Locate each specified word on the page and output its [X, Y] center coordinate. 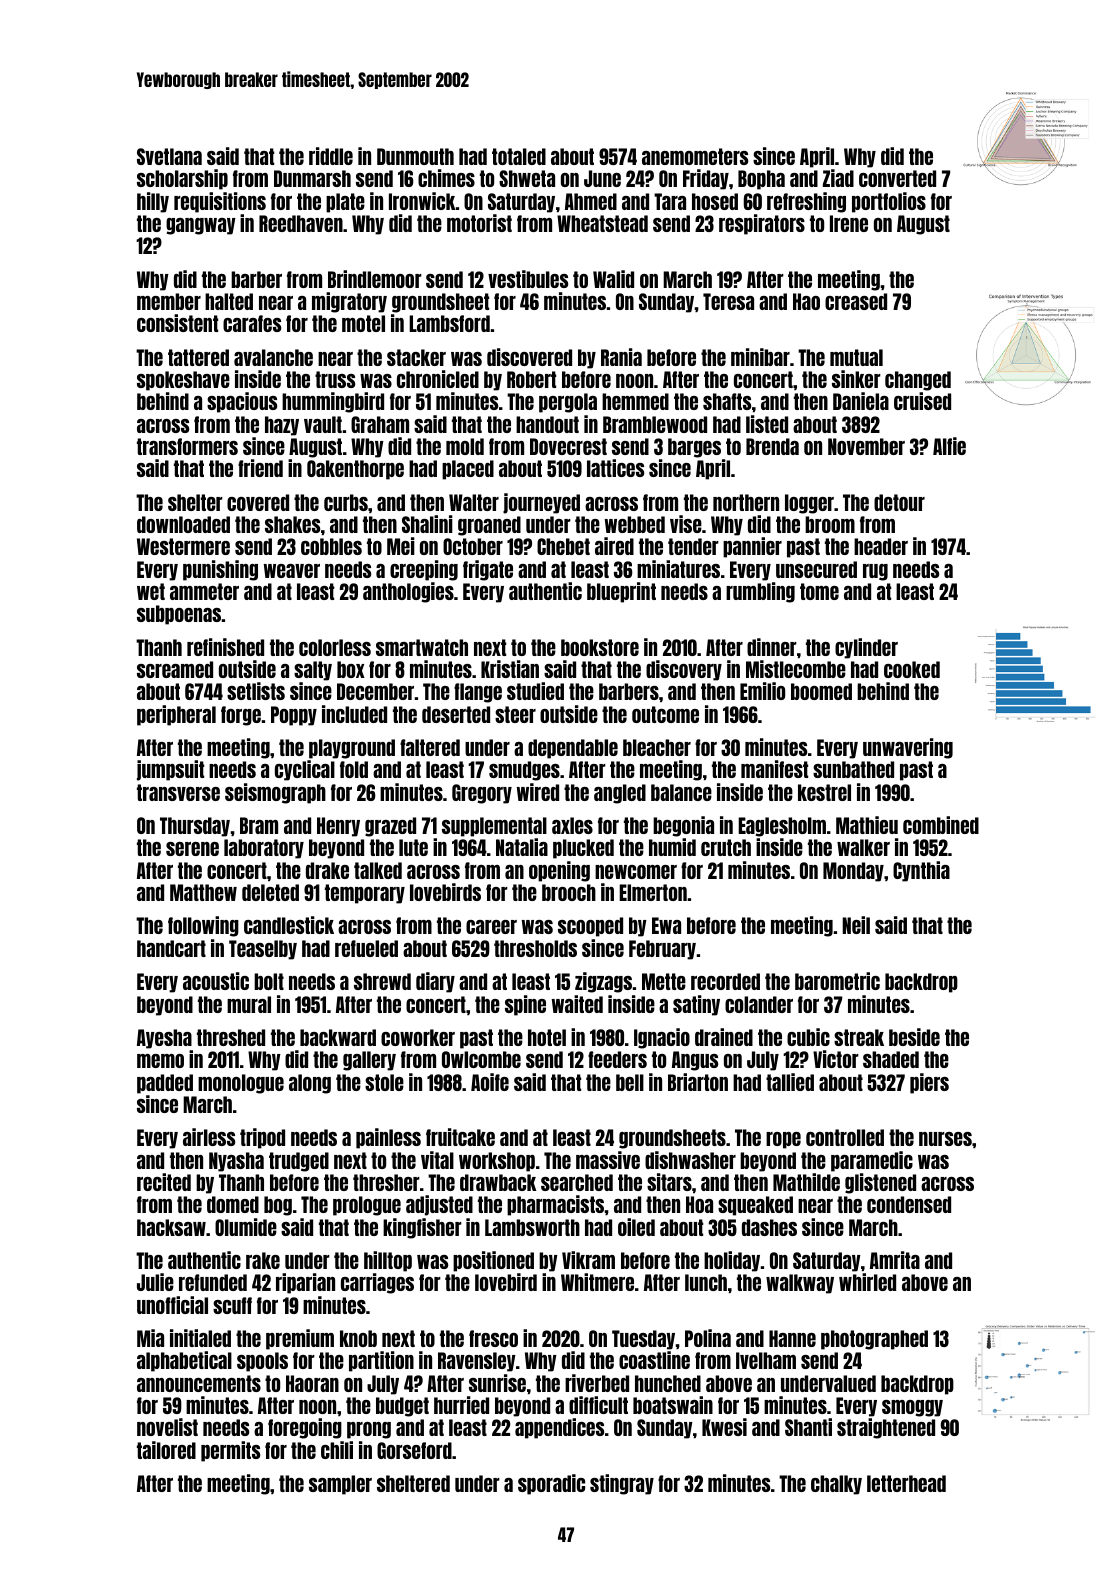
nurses [945, 1139]
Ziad [838, 178]
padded [165, 1084]
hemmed [635, 401]
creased [856, 301]
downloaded [183, 524]
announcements [199, 1383]
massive [608, 1160]
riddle [331, 156]
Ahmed [591, 201]
